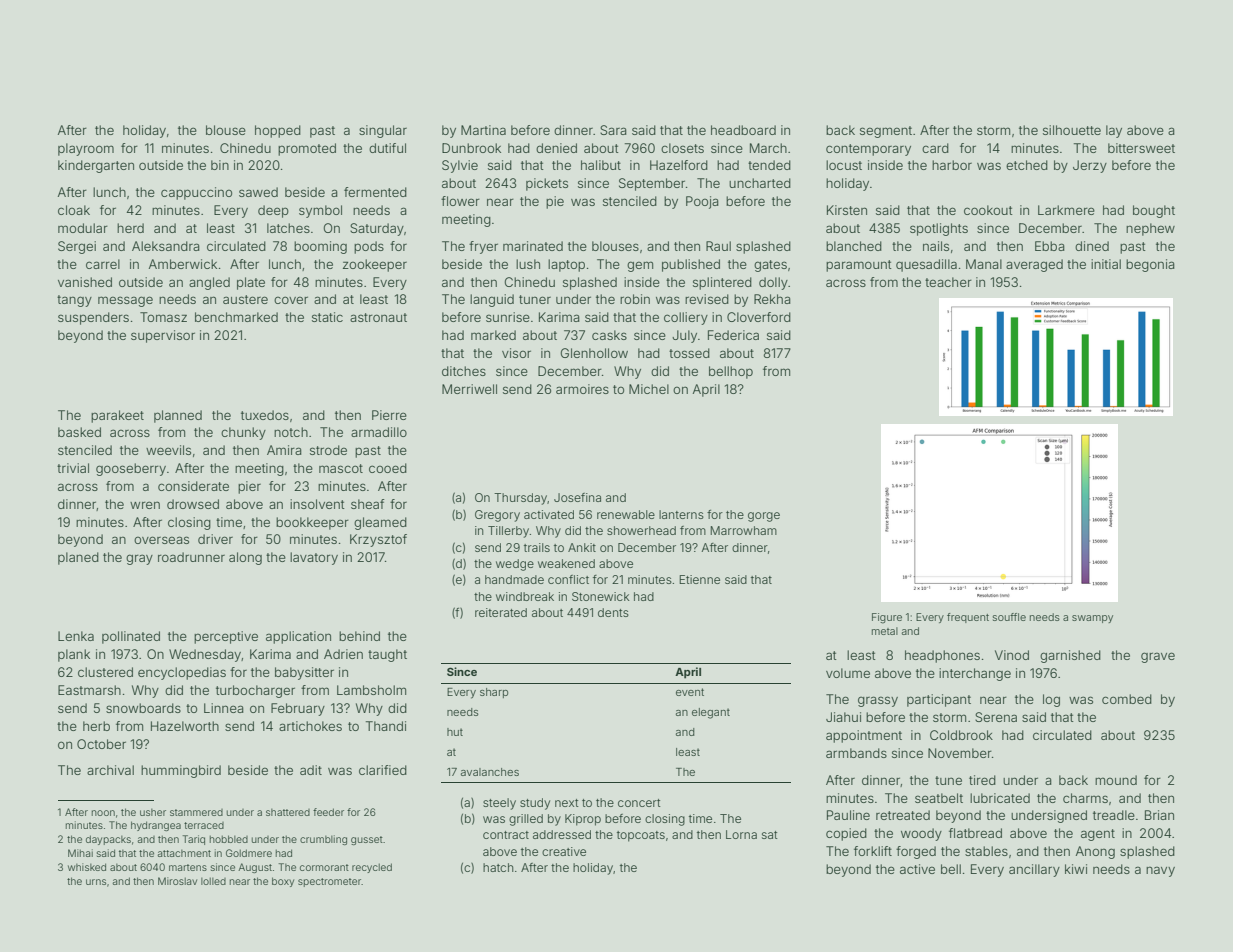  Describe the element at coordinates (1090, 166) in the document. I see `Jerzy` at that location.
